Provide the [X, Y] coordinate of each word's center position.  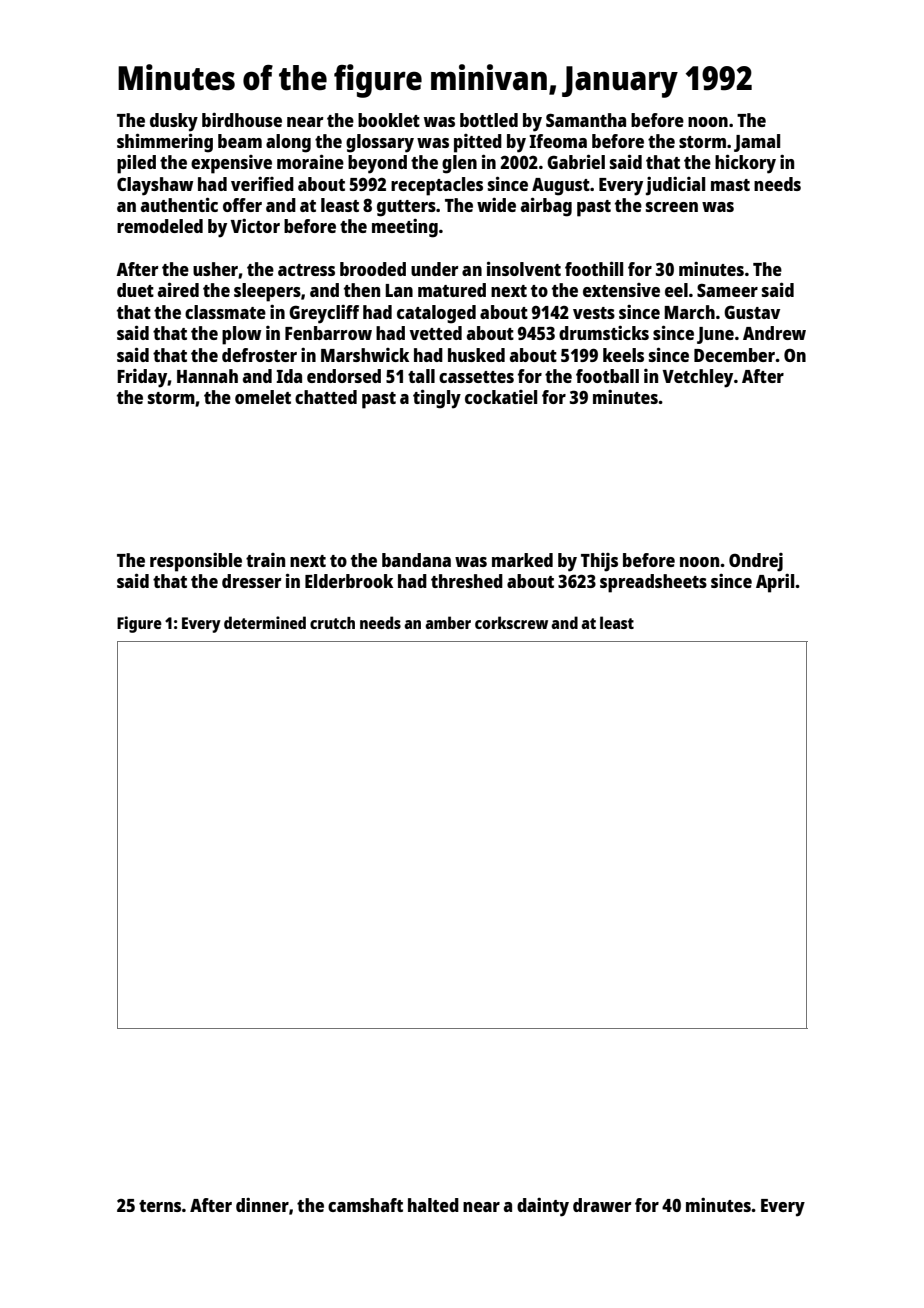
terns [160, 1206]
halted [433, 1205]
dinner [262, 1205]
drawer [602, 1205]
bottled [489, 120]
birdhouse [242, 120]
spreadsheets [653, 583]
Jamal [757, 143]
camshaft [365, 1205]
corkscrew [511, 622]
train [265, 560]
